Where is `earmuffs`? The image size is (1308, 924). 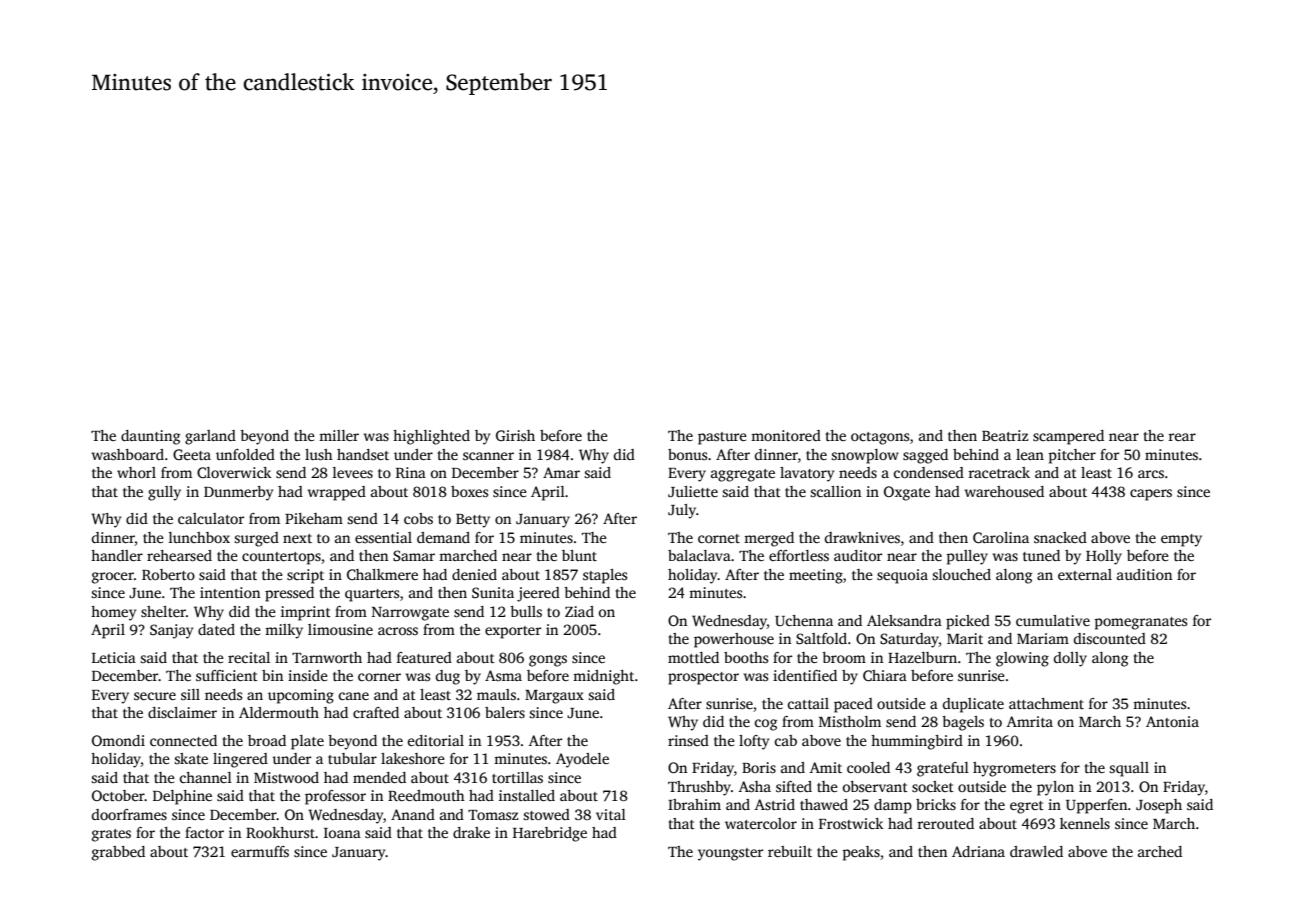
earmuffs is located at coordinates (260, 851).
